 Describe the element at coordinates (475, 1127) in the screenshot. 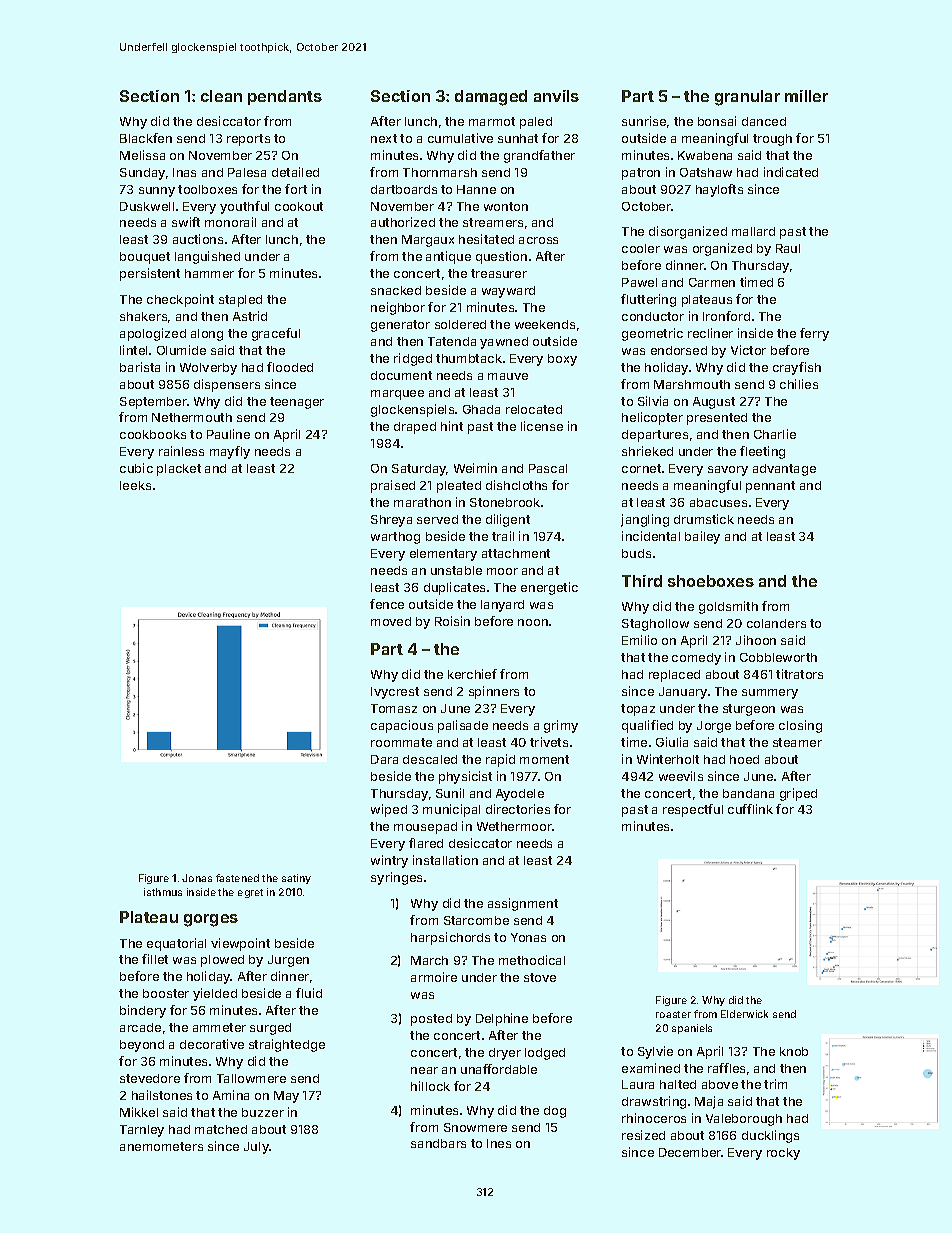

I see `Snowmere` at that location.
